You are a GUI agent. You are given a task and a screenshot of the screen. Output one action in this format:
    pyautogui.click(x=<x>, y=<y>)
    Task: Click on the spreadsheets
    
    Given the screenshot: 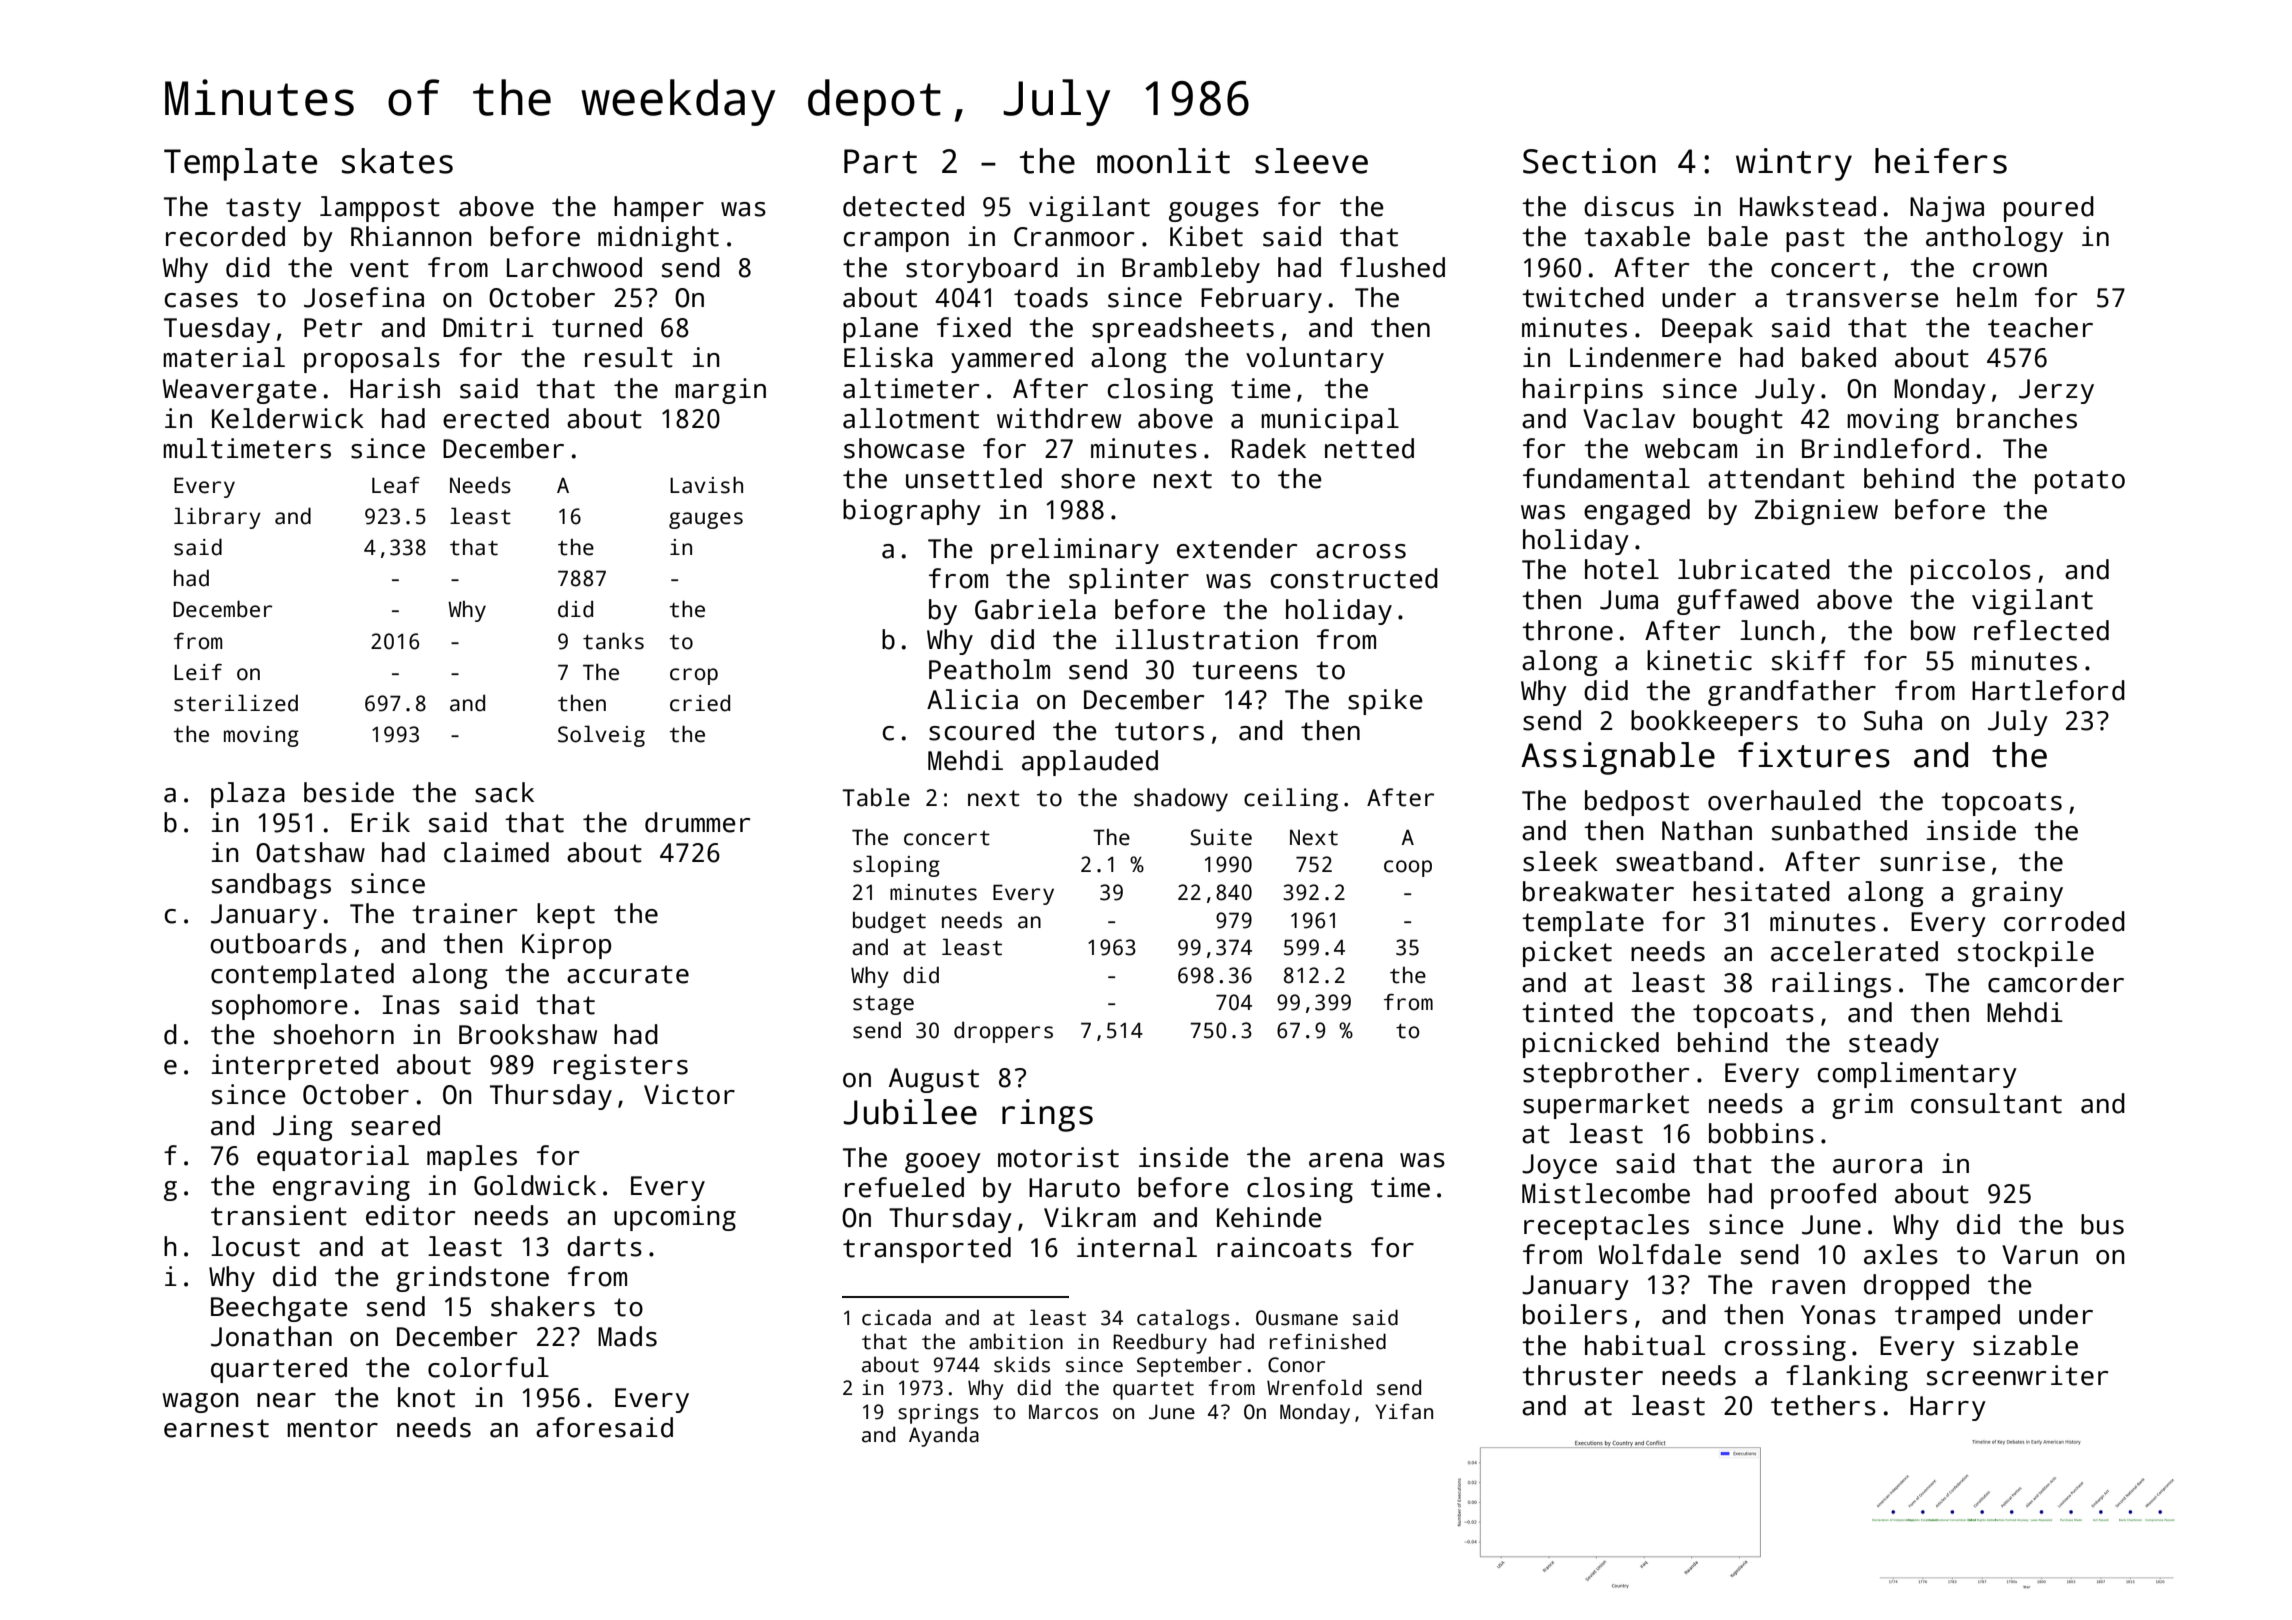 What is the action you would take?
    pyautogui.click(x=1183, y=330)
